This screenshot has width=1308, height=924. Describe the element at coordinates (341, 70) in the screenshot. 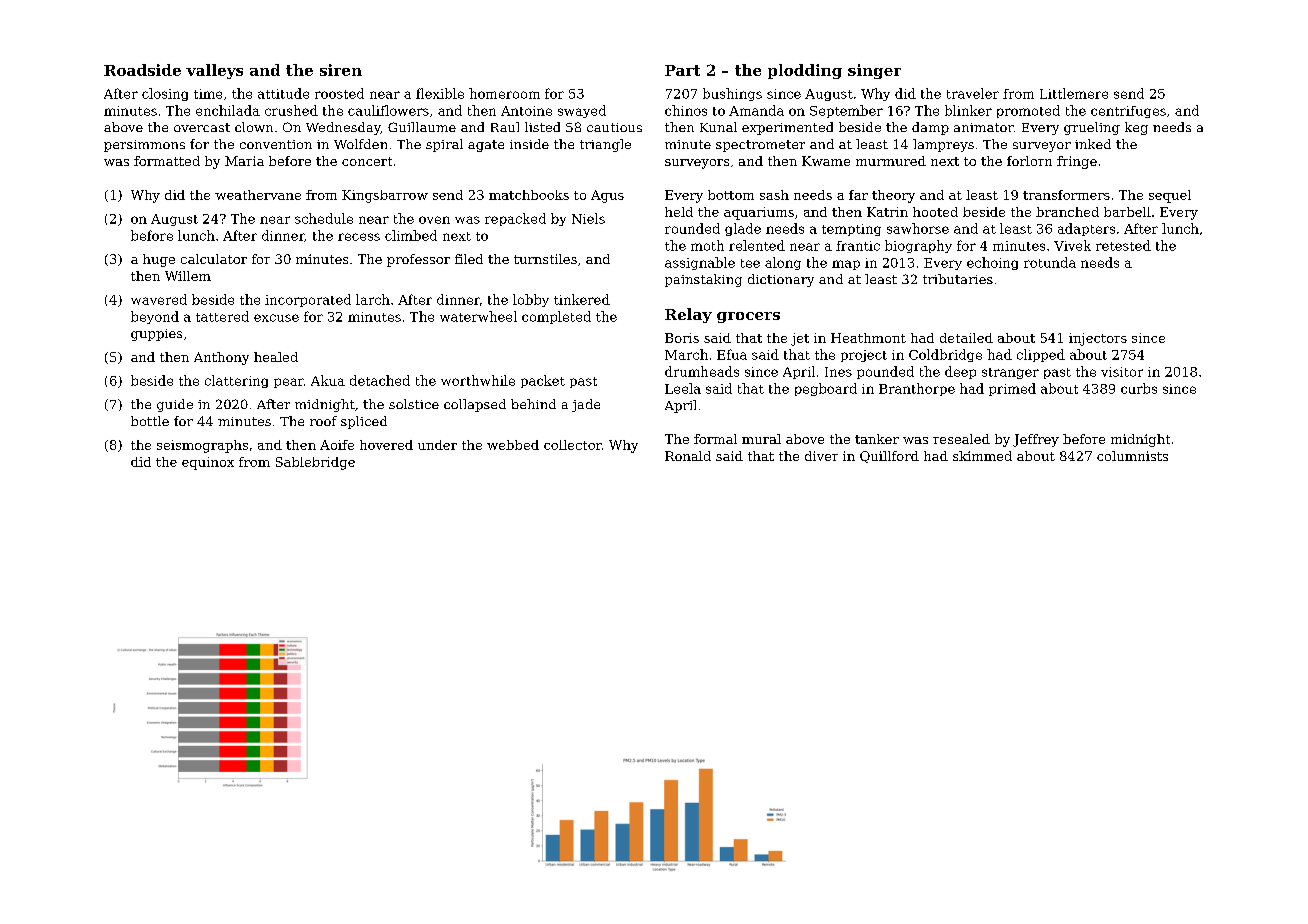

I see `siren` at that location.
